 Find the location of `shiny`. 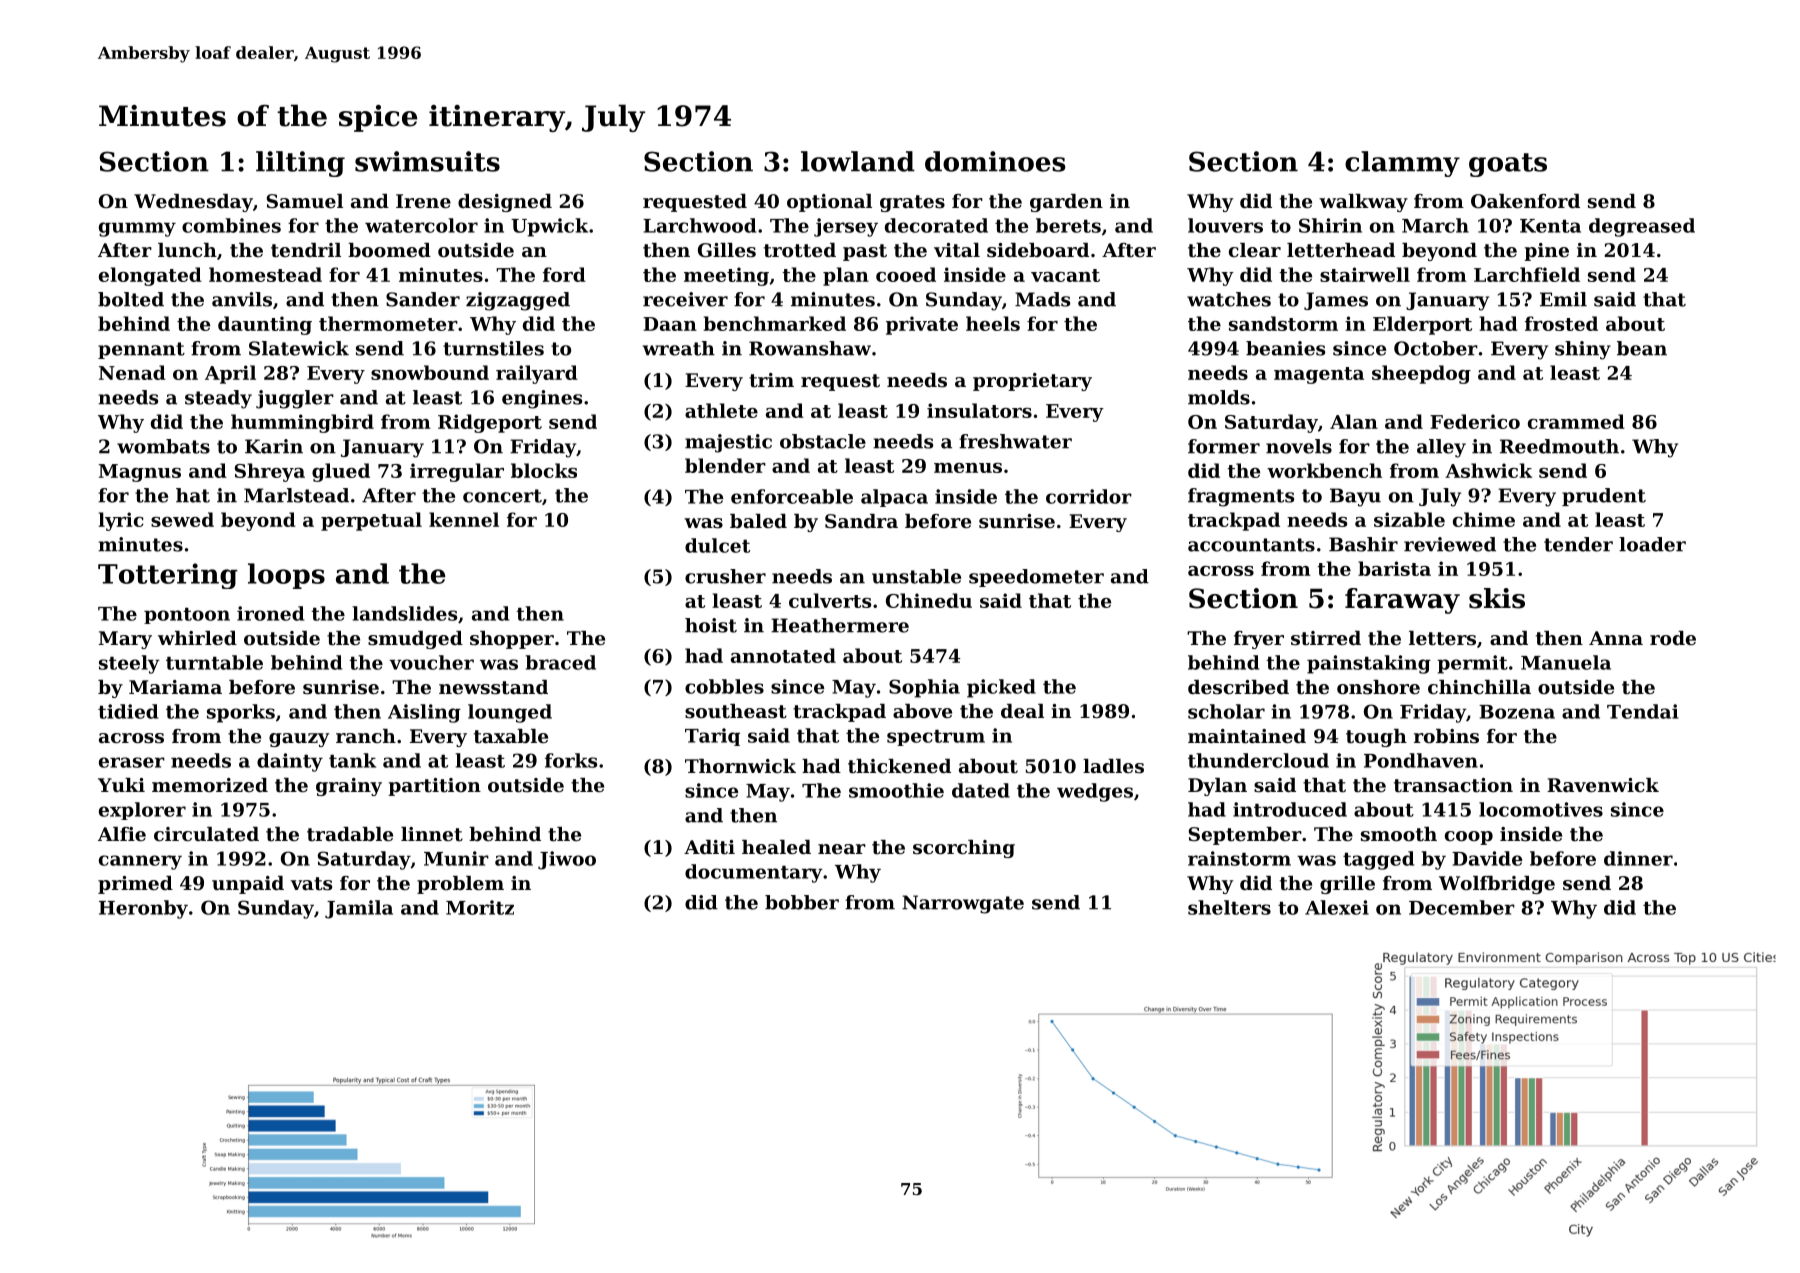

shiny is located at coordinates (1583, 350).
